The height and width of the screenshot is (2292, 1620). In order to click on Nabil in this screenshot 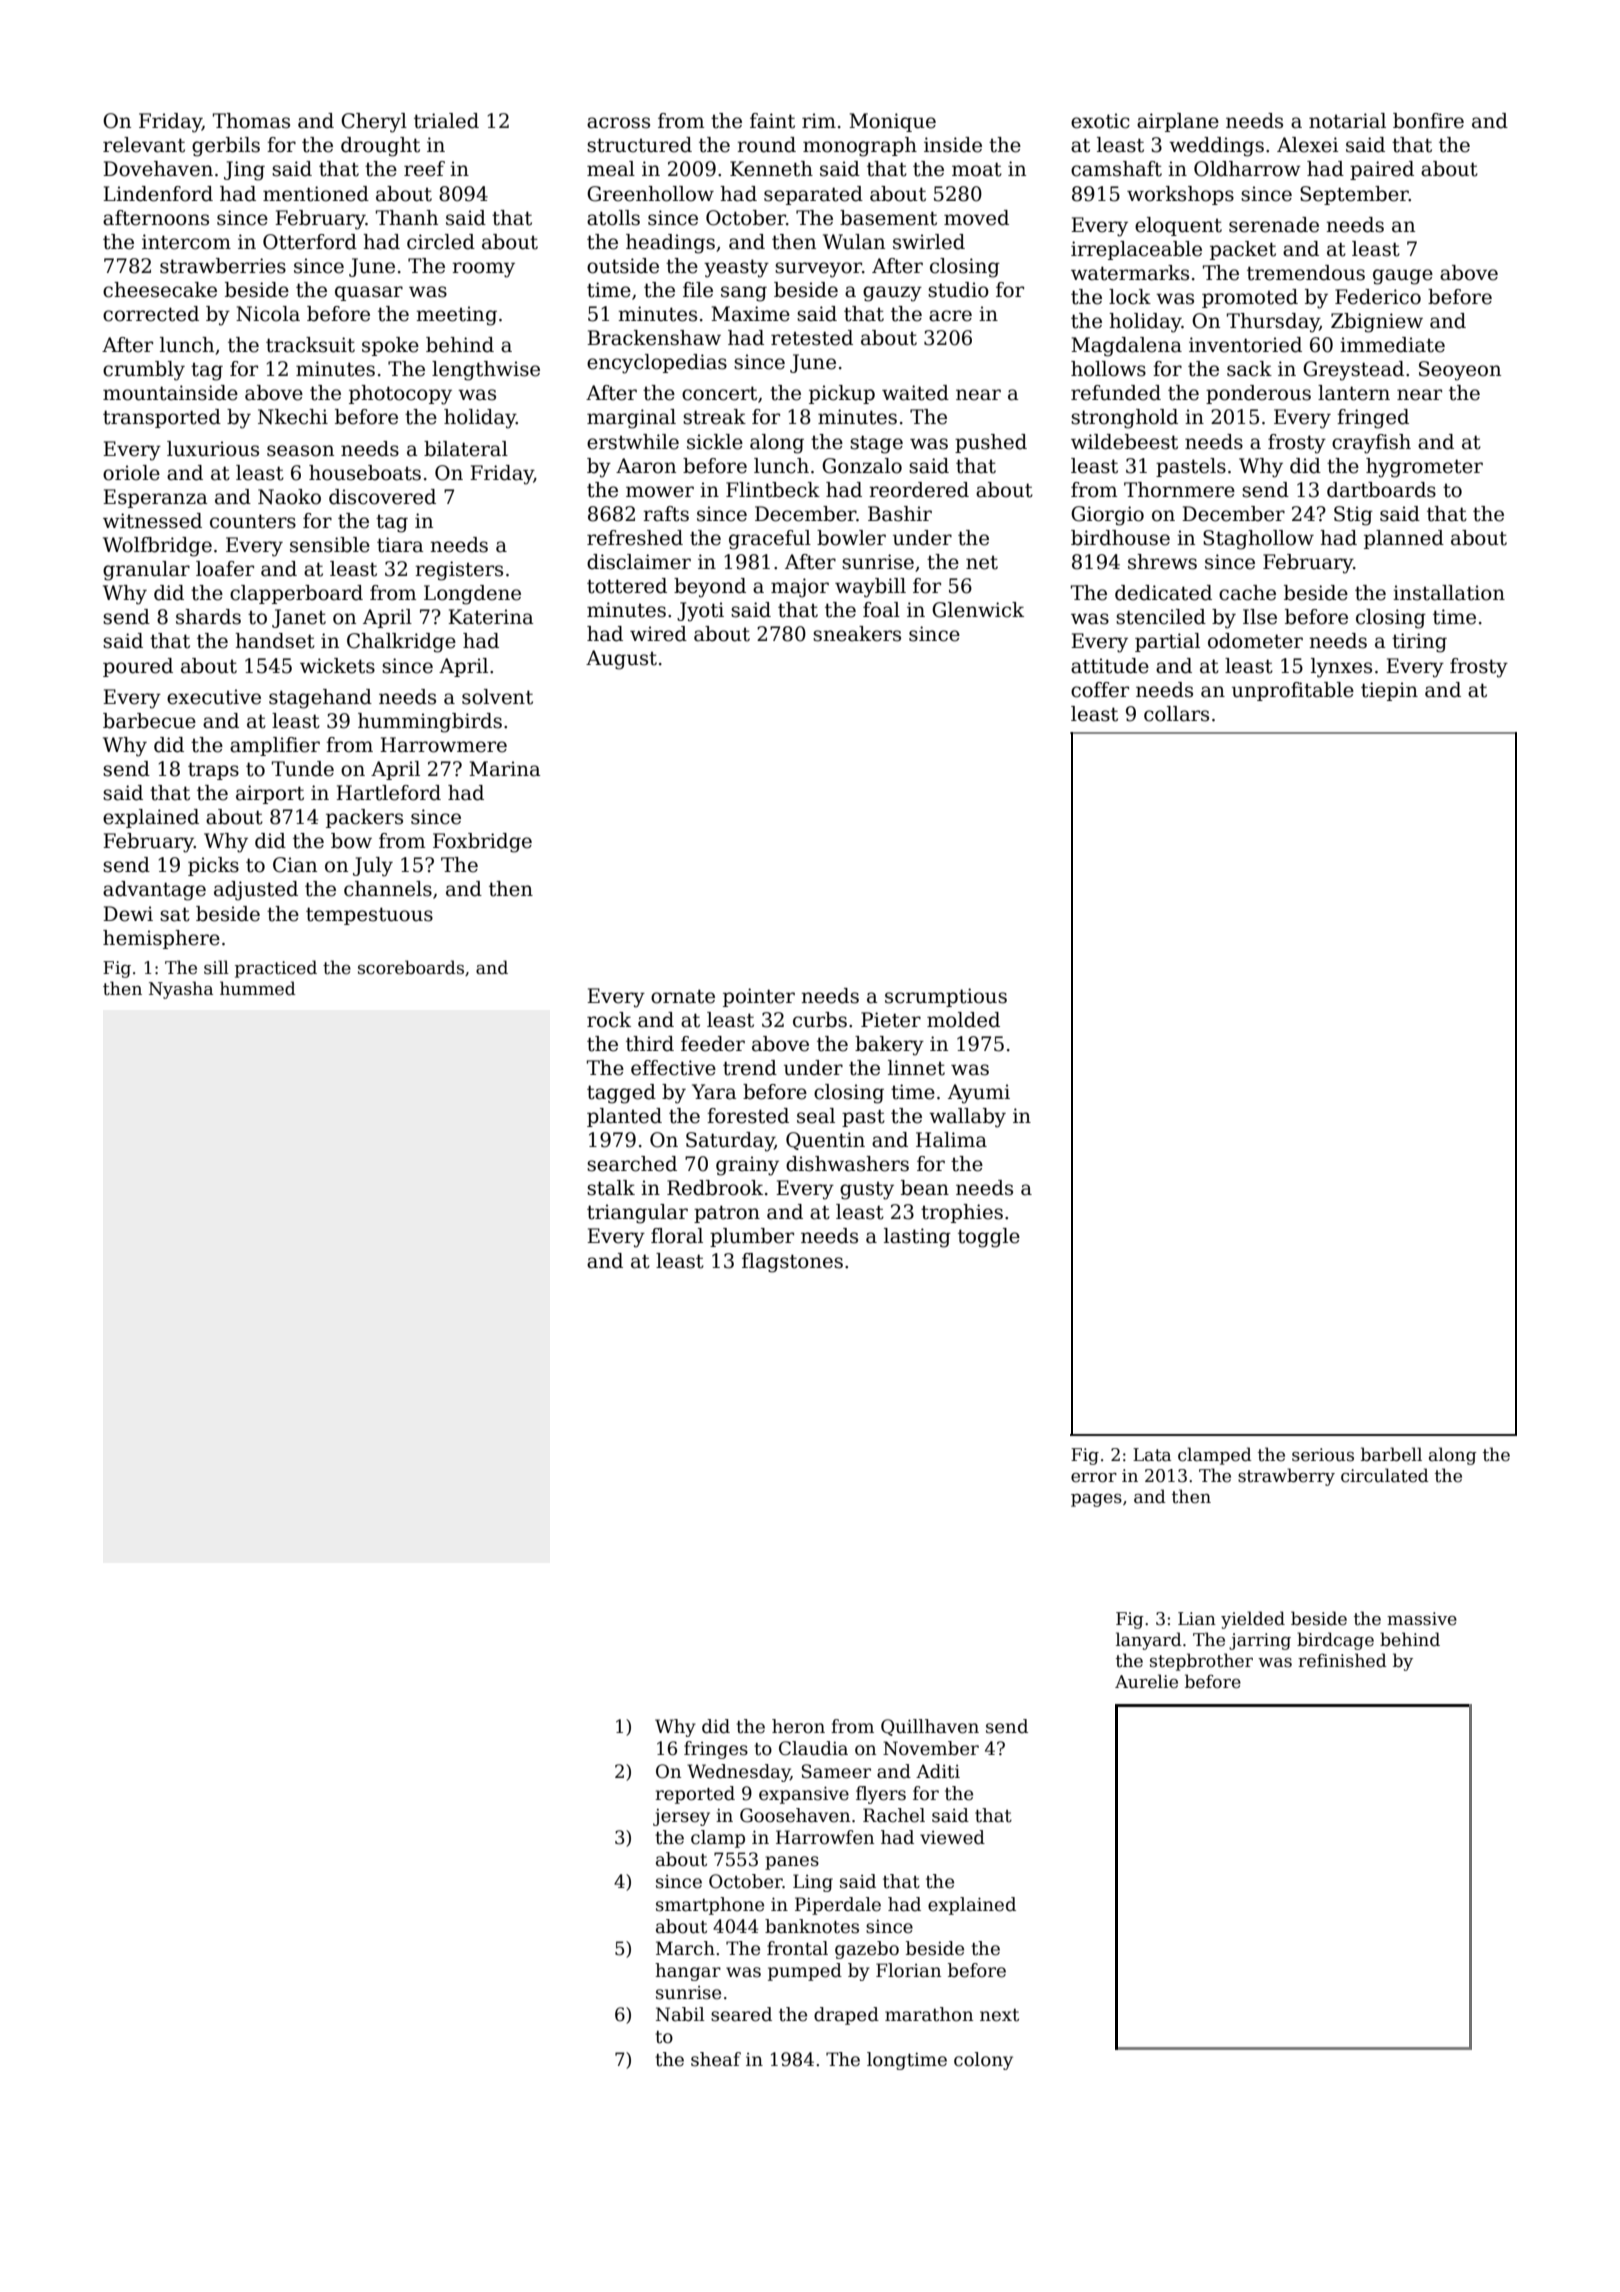, I will do `click(680, 2014)`.
